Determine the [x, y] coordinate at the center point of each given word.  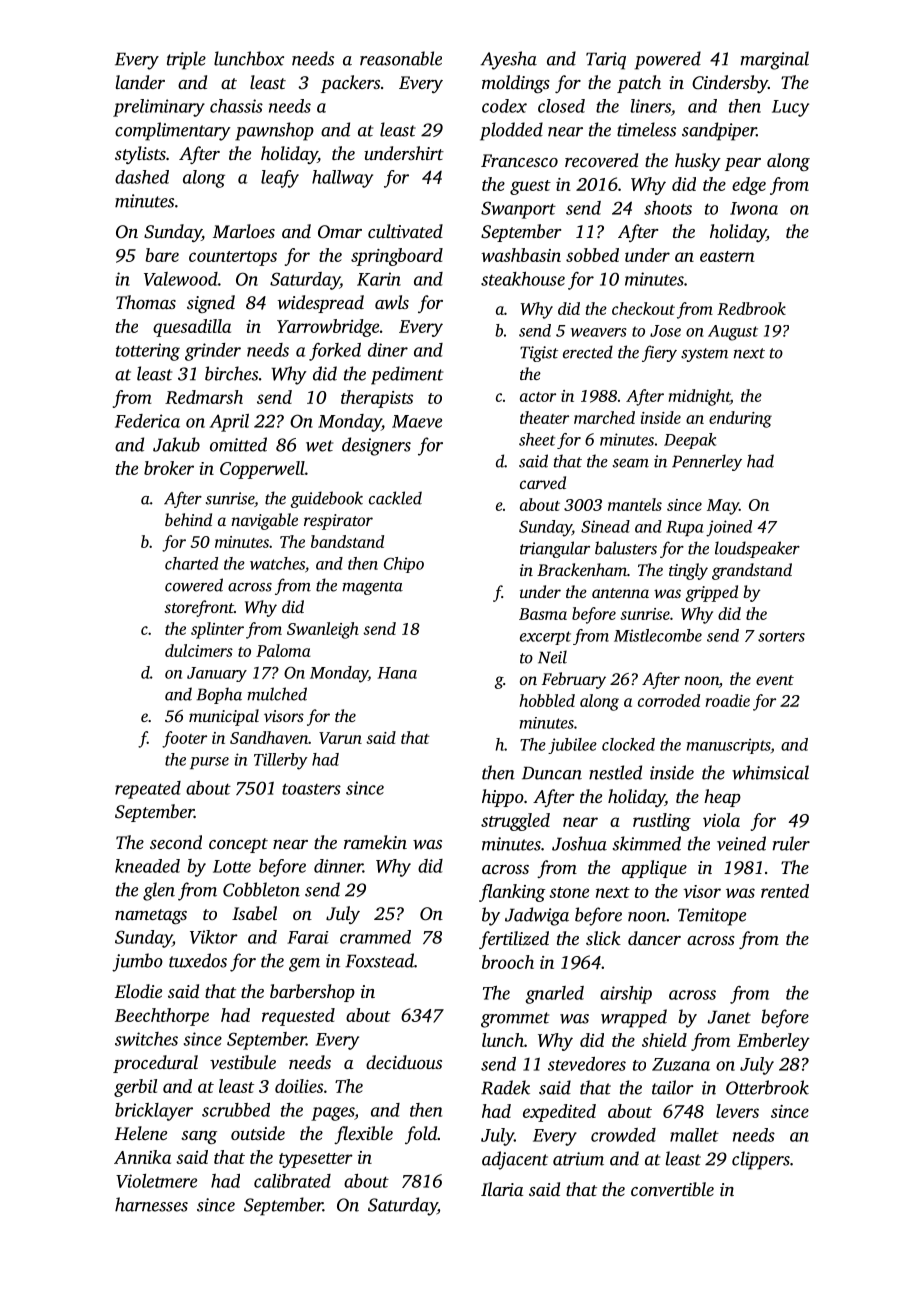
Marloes [244, 231]
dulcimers [199, 650]
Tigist [539, 354]
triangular [555, 549]
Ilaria [502, 1189]
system [704, 355]
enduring [740, 419]
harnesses [151, 1204]
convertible [672, 1189]
